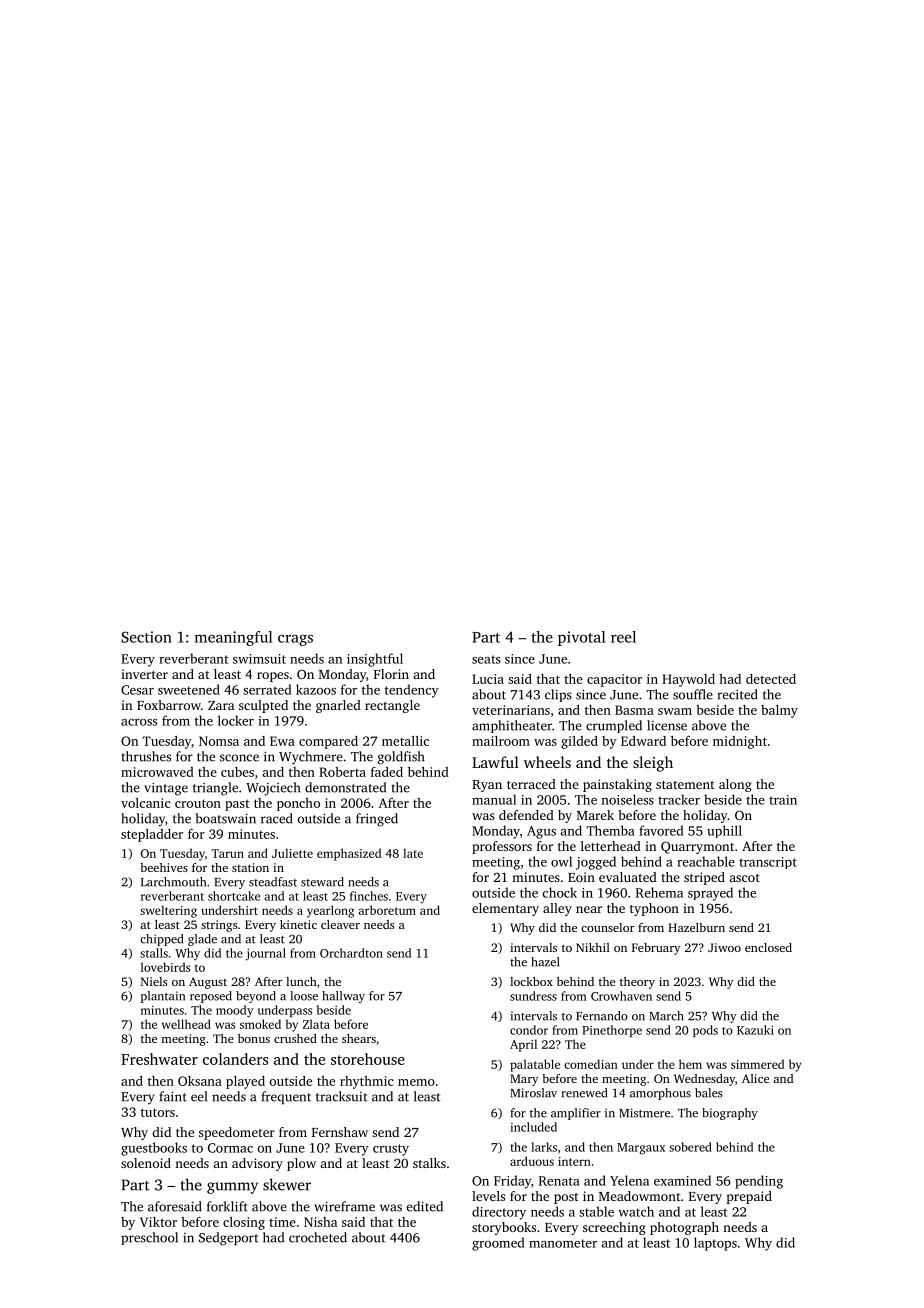 This page has height=1308, width=924. I want to click on stepladder, so click(152, 835).
